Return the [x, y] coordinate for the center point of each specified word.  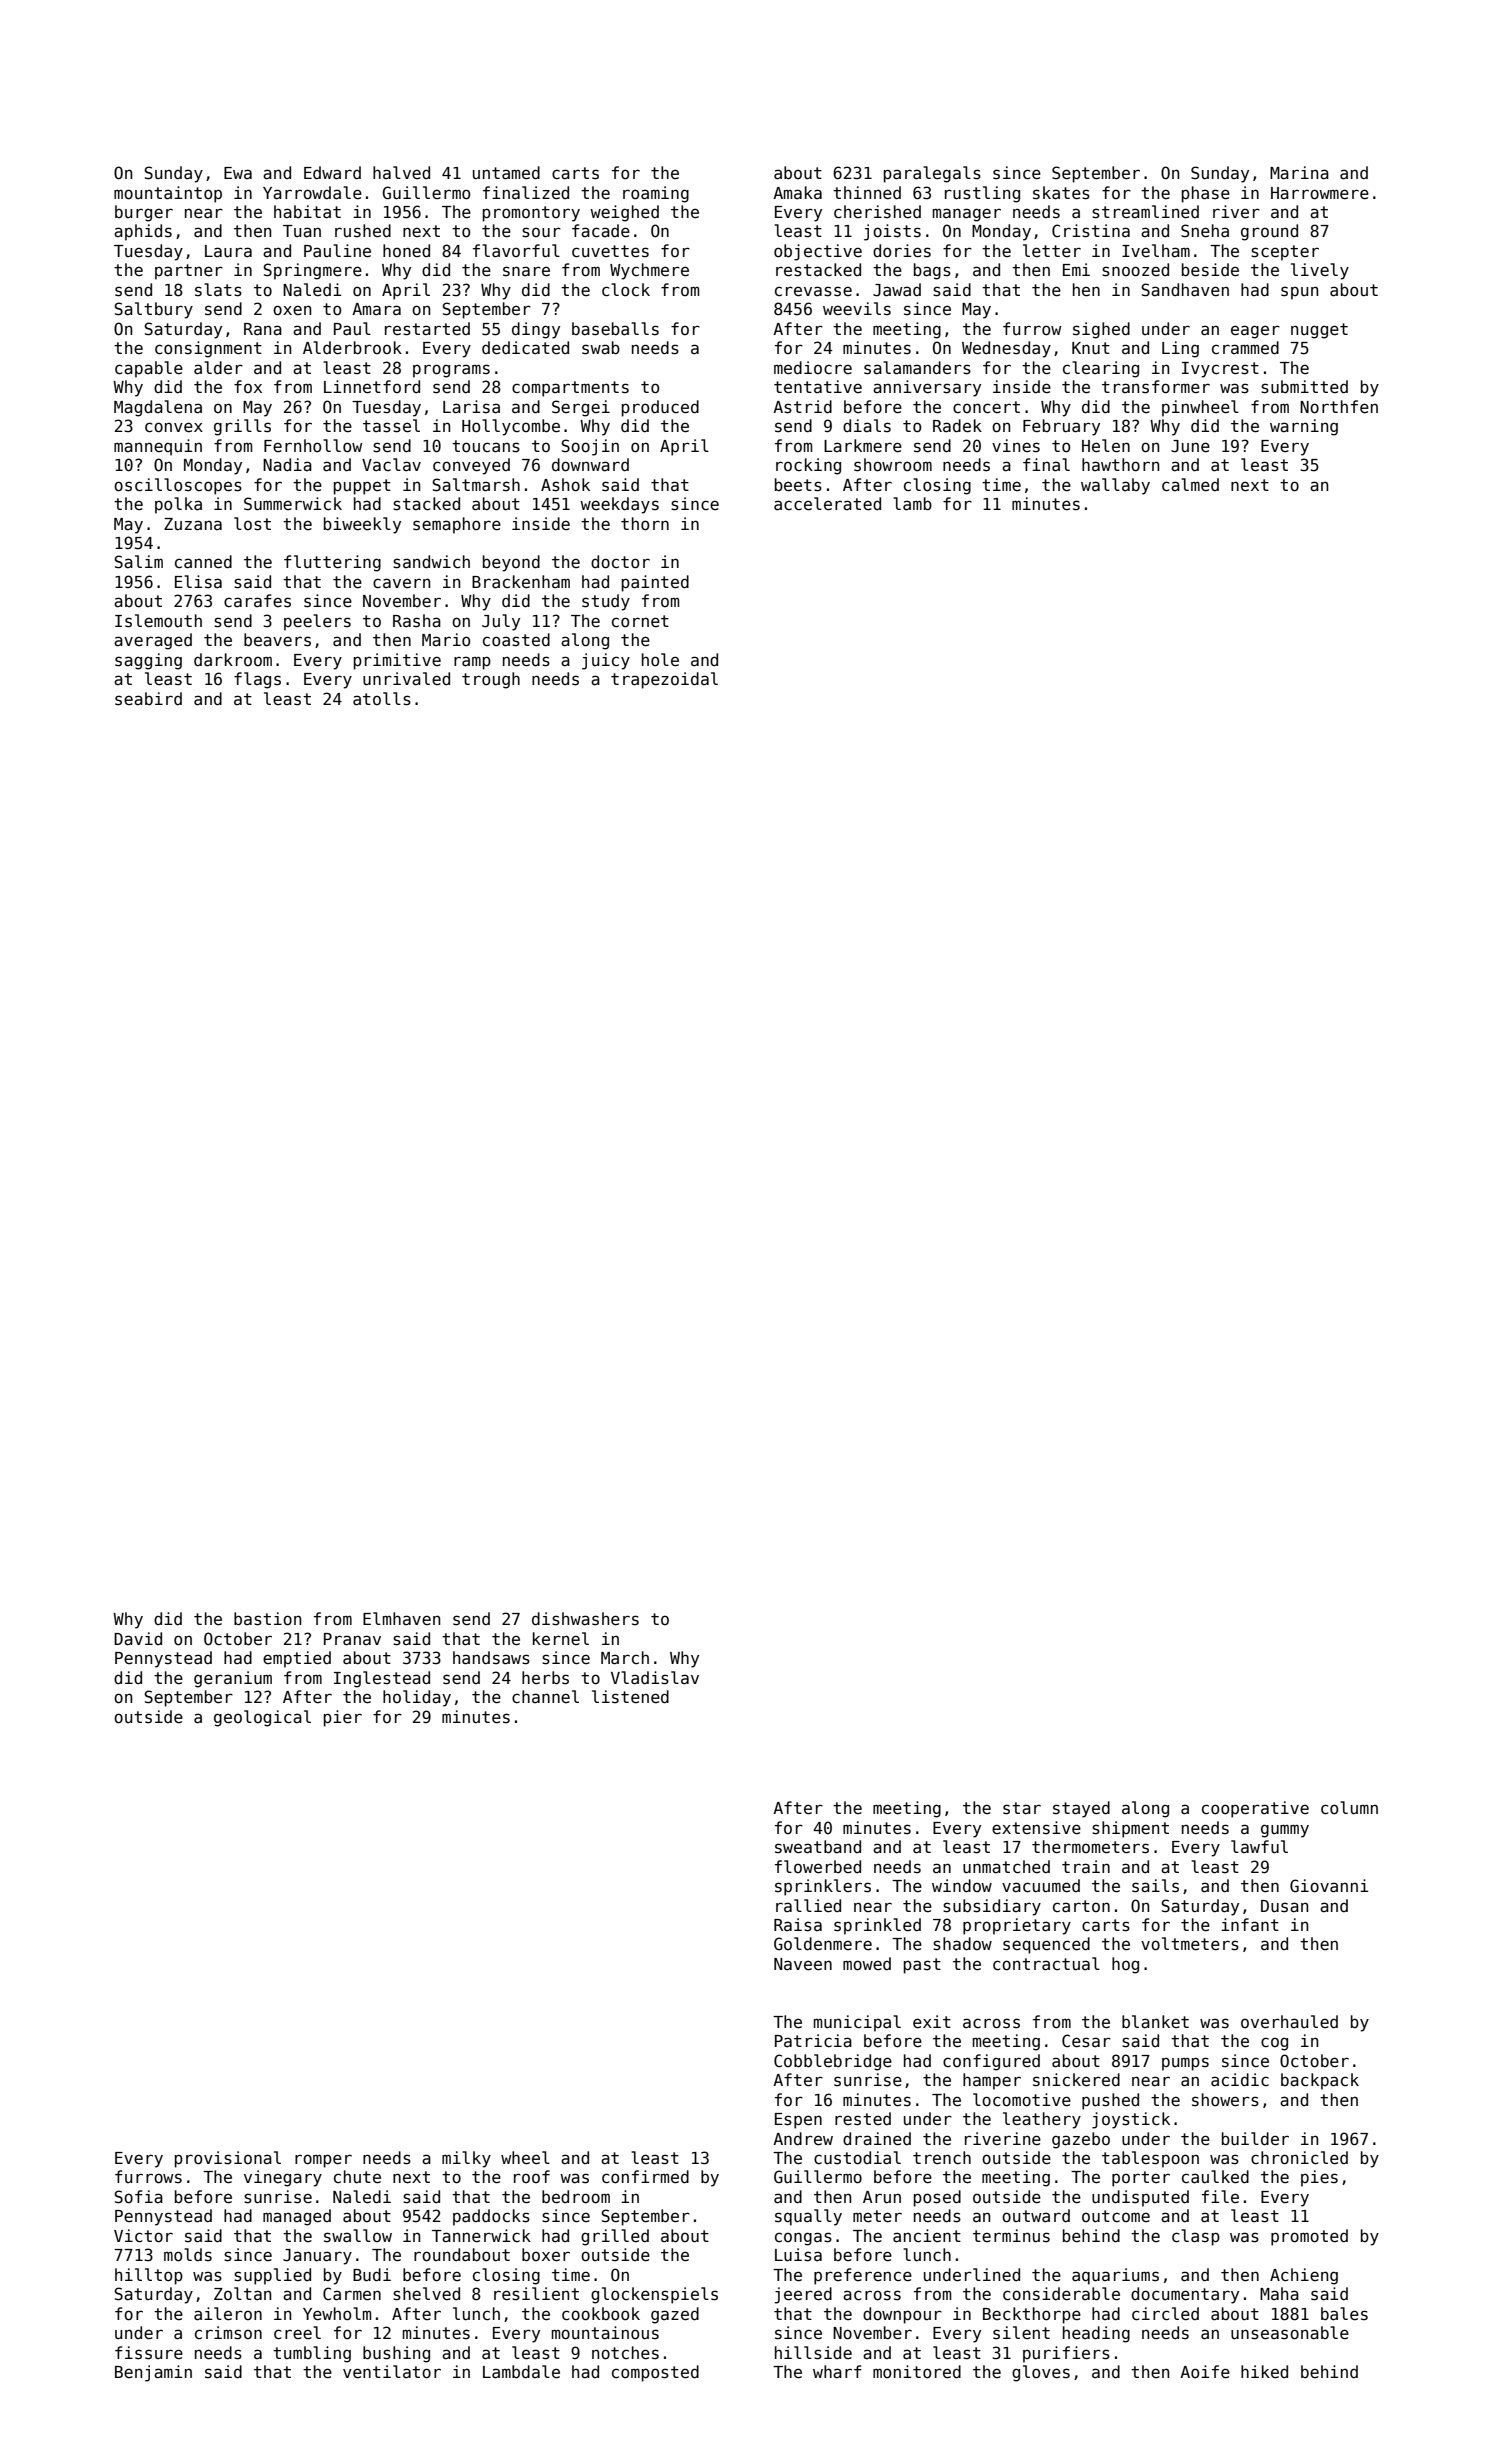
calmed [1190, 485]
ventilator [392, 2372]
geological [262, 1718]
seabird [148, 699]
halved [401, 172]
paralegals [932, 174]
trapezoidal [664, 680]
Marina [1299, 173]
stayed [1081, 1809]
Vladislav [655, 1678]
